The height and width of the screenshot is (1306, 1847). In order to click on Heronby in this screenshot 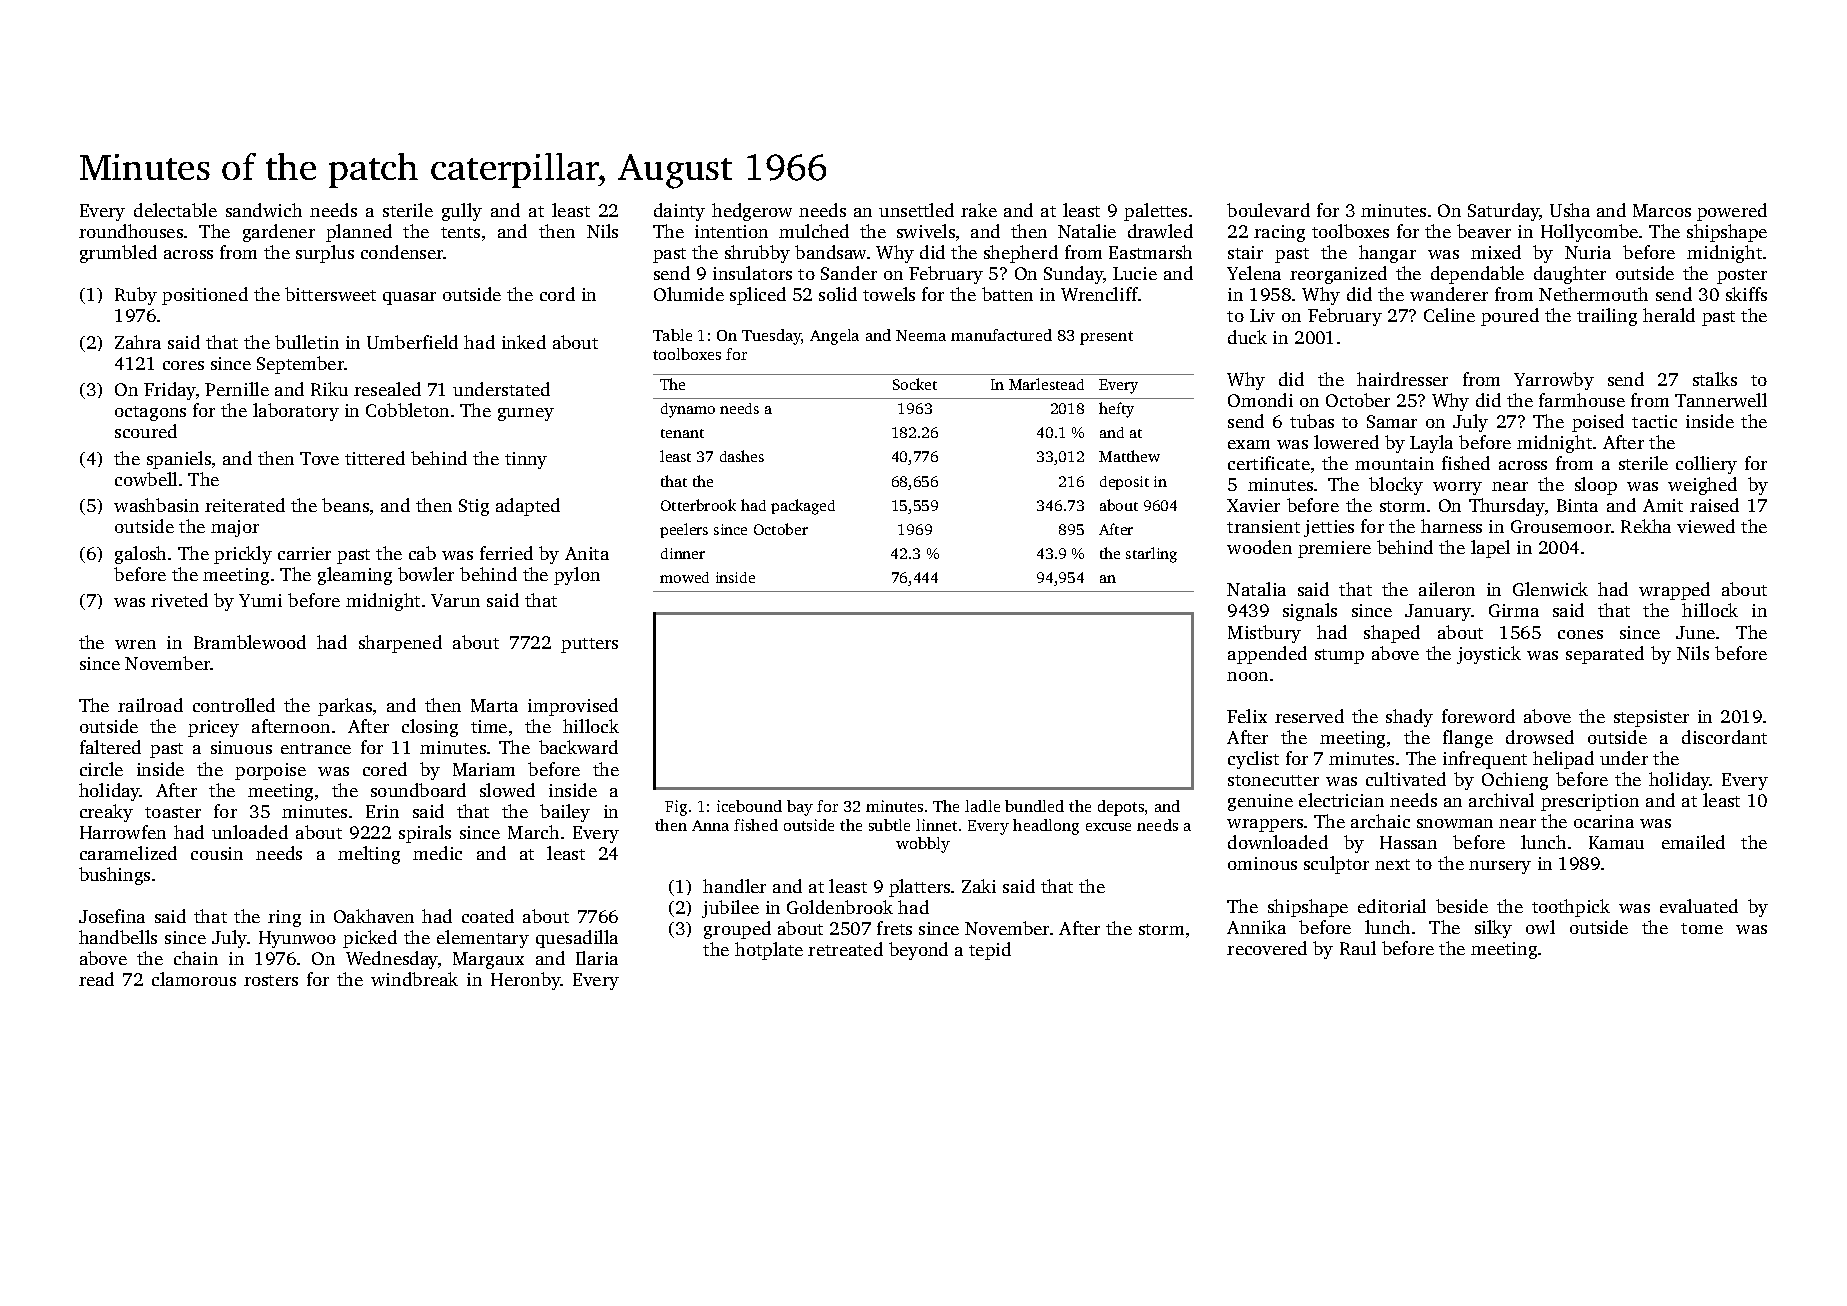, I will do `click(526, 981)`.
